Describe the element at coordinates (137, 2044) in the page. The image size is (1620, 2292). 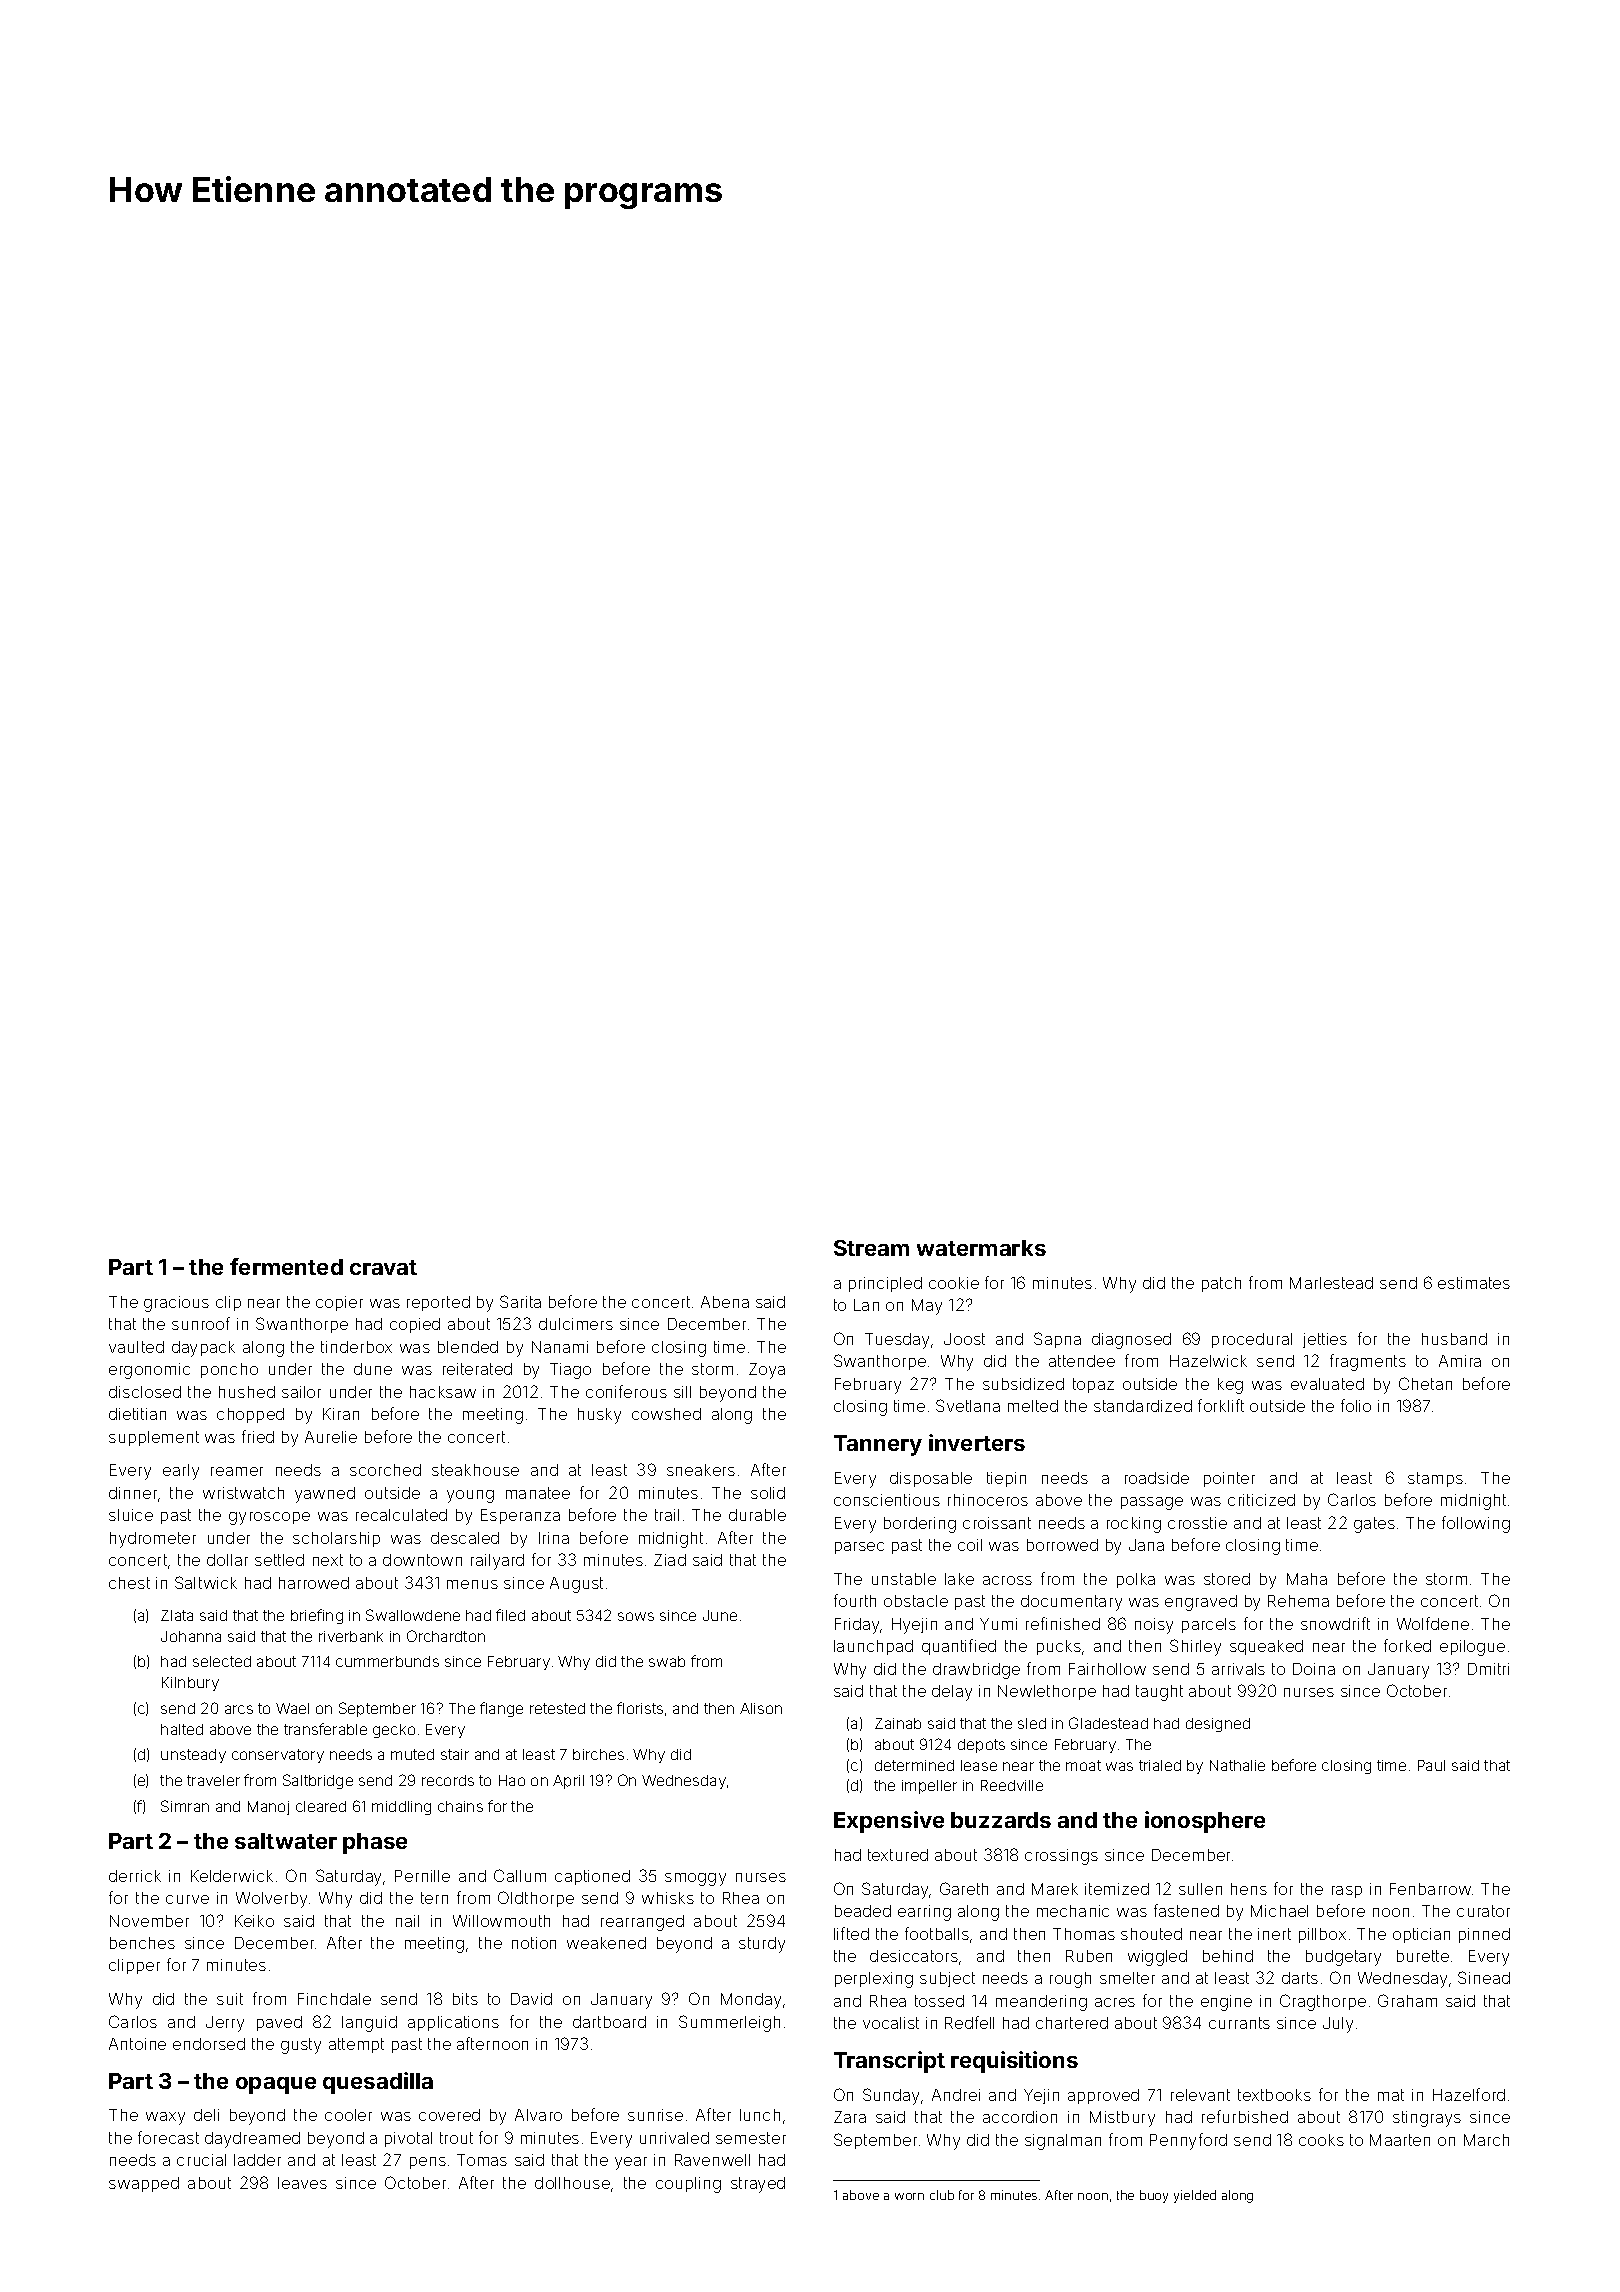
I see `Antoine` at that location.
